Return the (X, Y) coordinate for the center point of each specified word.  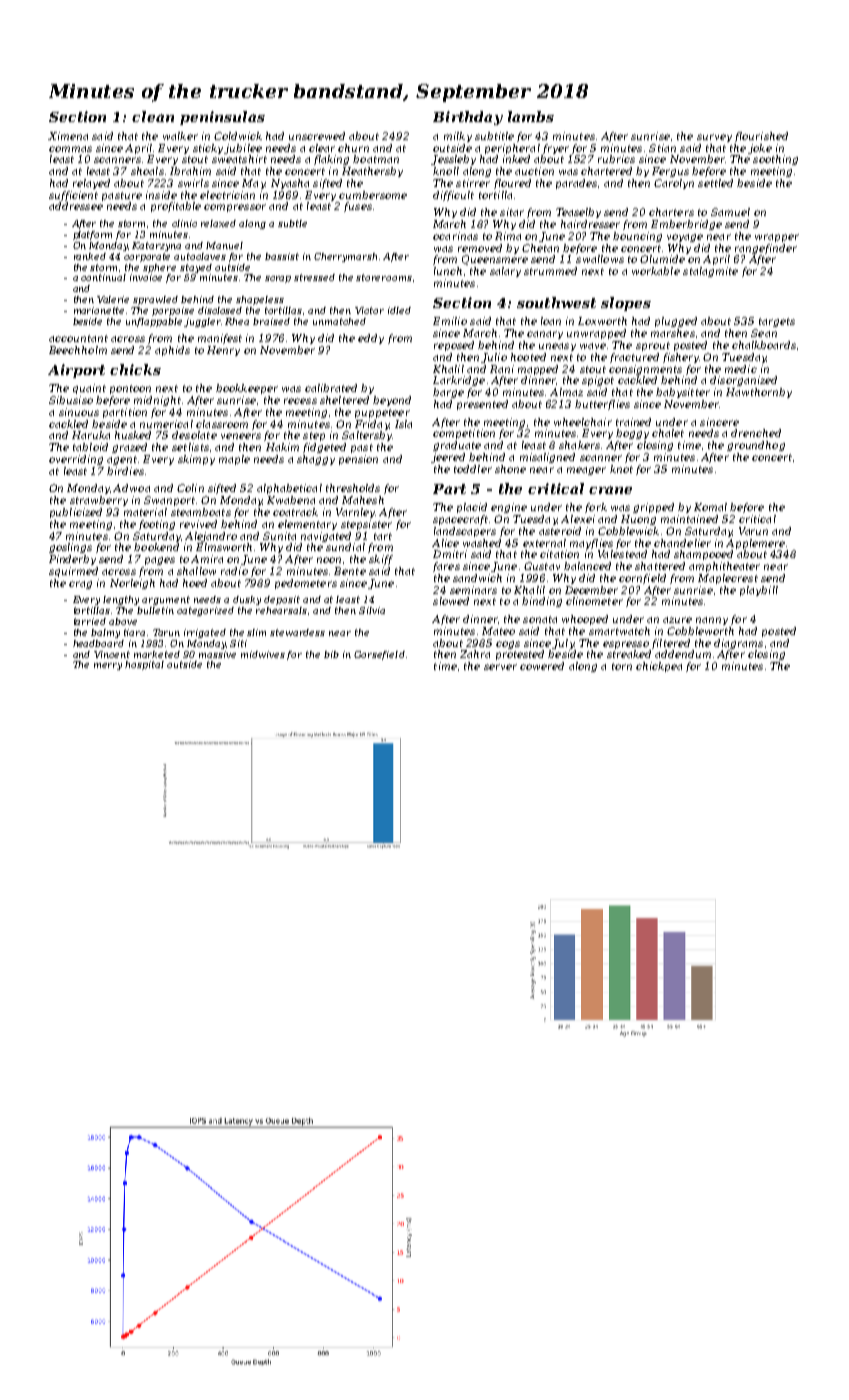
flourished (761, 137)
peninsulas (222, 118)
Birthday (468, 118)
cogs (508, 645)
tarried (90, 621)
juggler (202, 322)
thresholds (353, 488)
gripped (653, 508)
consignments (645, 370)
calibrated (331, 388)
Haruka (91, 435)
